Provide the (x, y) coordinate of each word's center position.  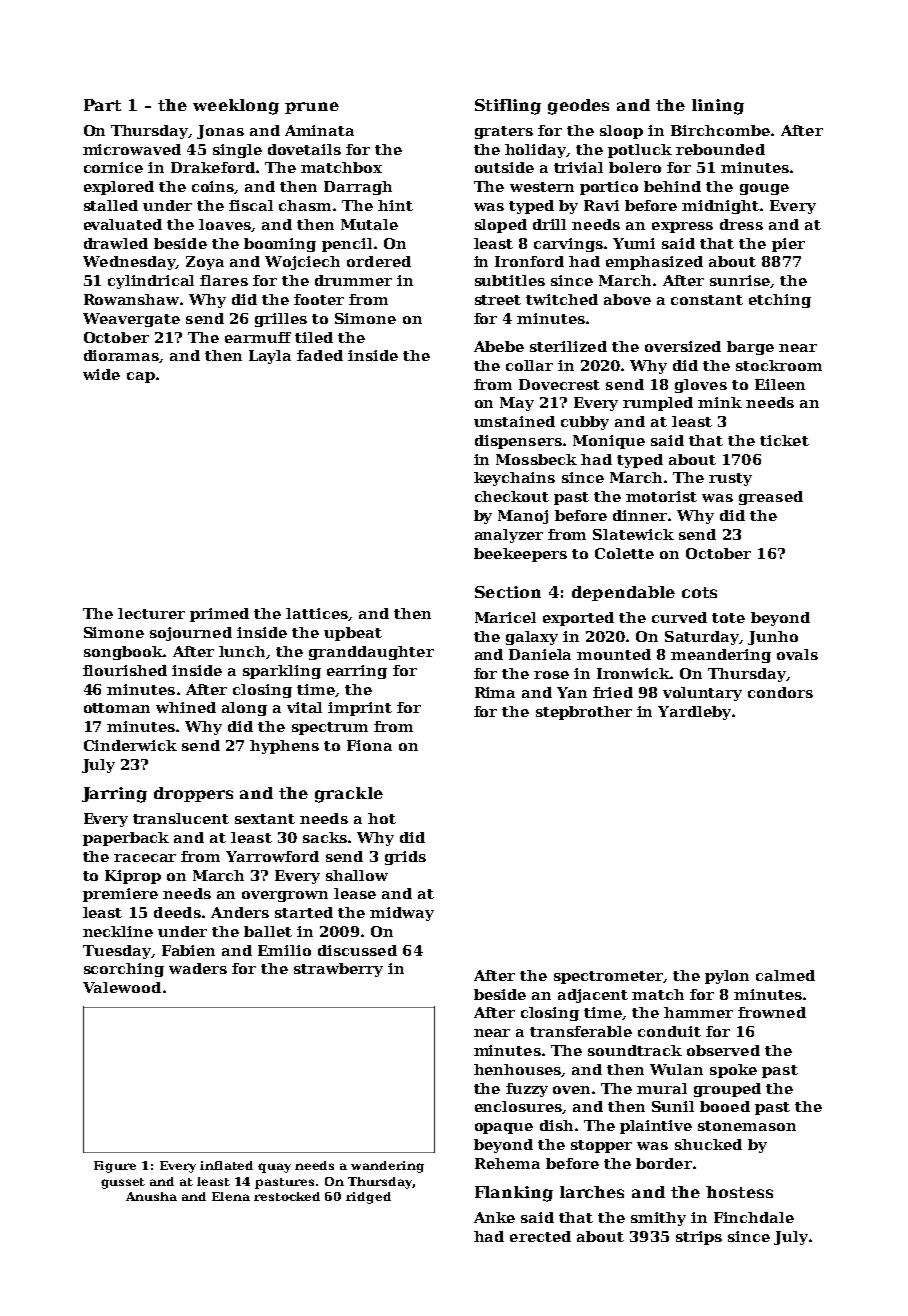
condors (780, 692)
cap (141, 377)
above (627, 299)
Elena (231, 1196)
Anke (494, 1217)
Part (102, 105)
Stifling (508, 107)
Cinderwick (130, 745)
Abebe (499, 346)
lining (718, 107)
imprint (360, 709)
